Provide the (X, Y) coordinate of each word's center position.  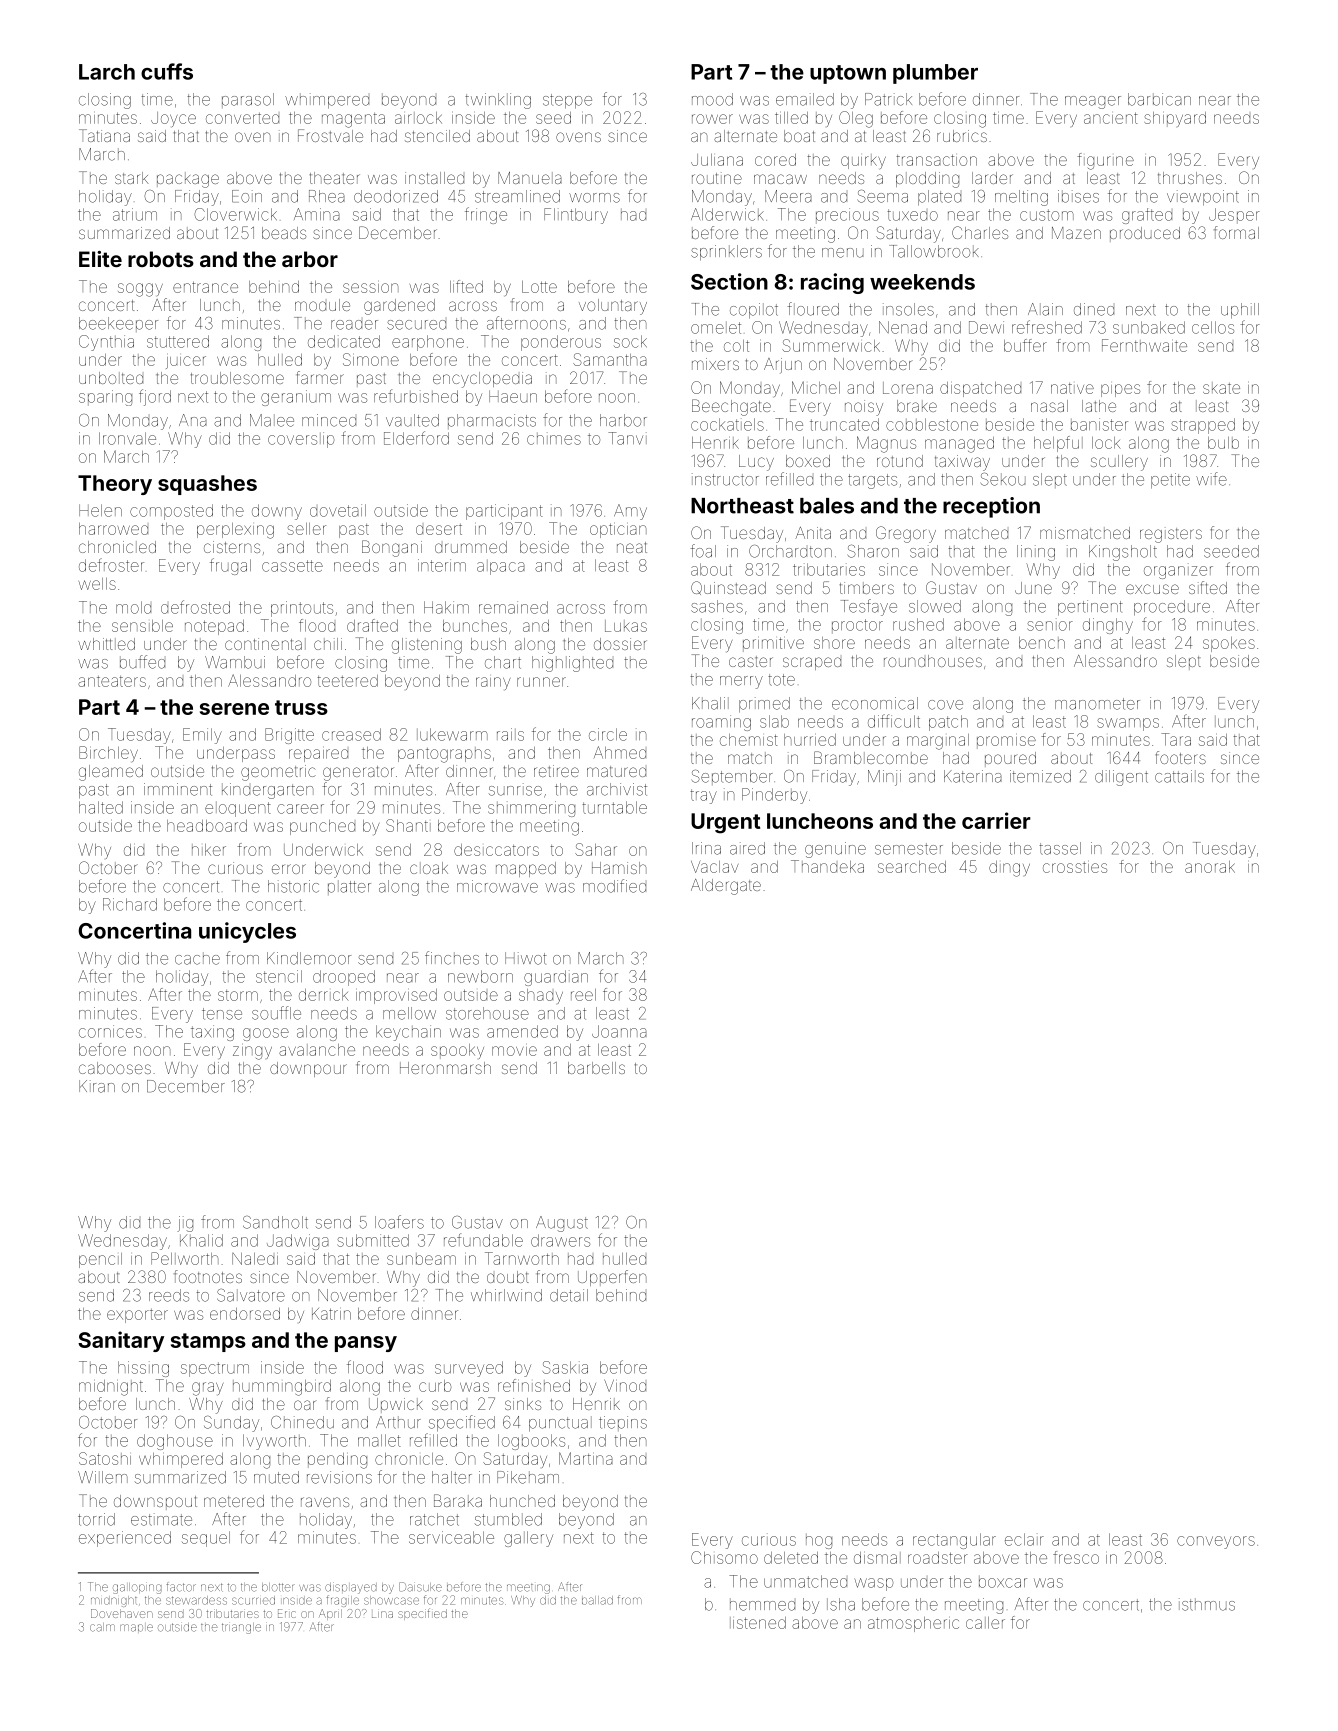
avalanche (317, 1050)
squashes (207, 485)
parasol (248, 100)
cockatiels (727, 424)
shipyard (1175, 119)
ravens (325, 1502)
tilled (791, 118)
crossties (1075, 867)
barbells (596, 1068)
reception (991, 507)
